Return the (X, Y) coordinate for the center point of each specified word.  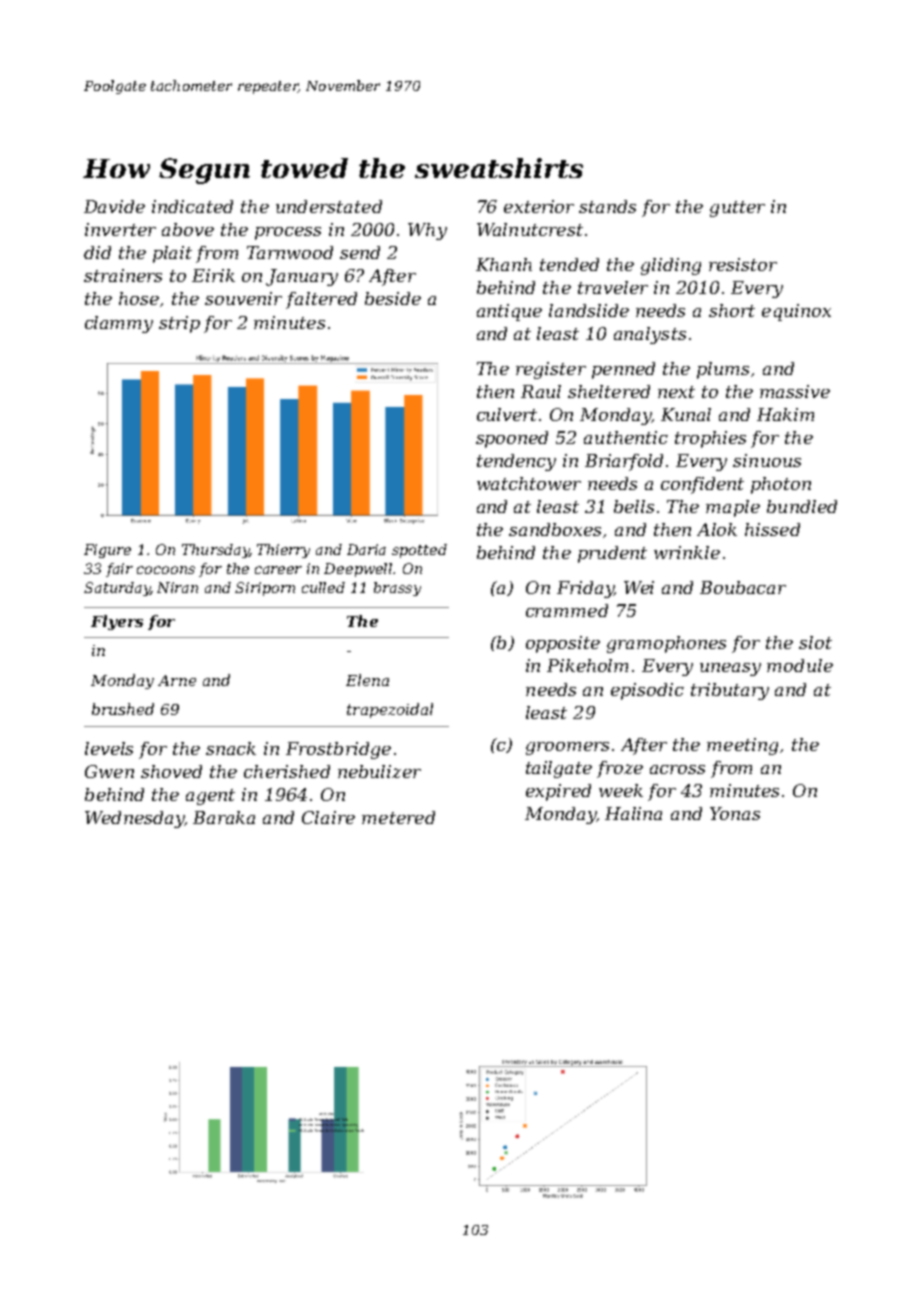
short (732, 310)
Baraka (224, 817)
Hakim (785, 414)
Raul (541, 391)
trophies (710, 439)
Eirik (213, 275)
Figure (107, 551)
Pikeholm (587, 665)
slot (815, 642)
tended (569, 264)
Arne (177, 680)
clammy (119, 324)
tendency (516, 462)
